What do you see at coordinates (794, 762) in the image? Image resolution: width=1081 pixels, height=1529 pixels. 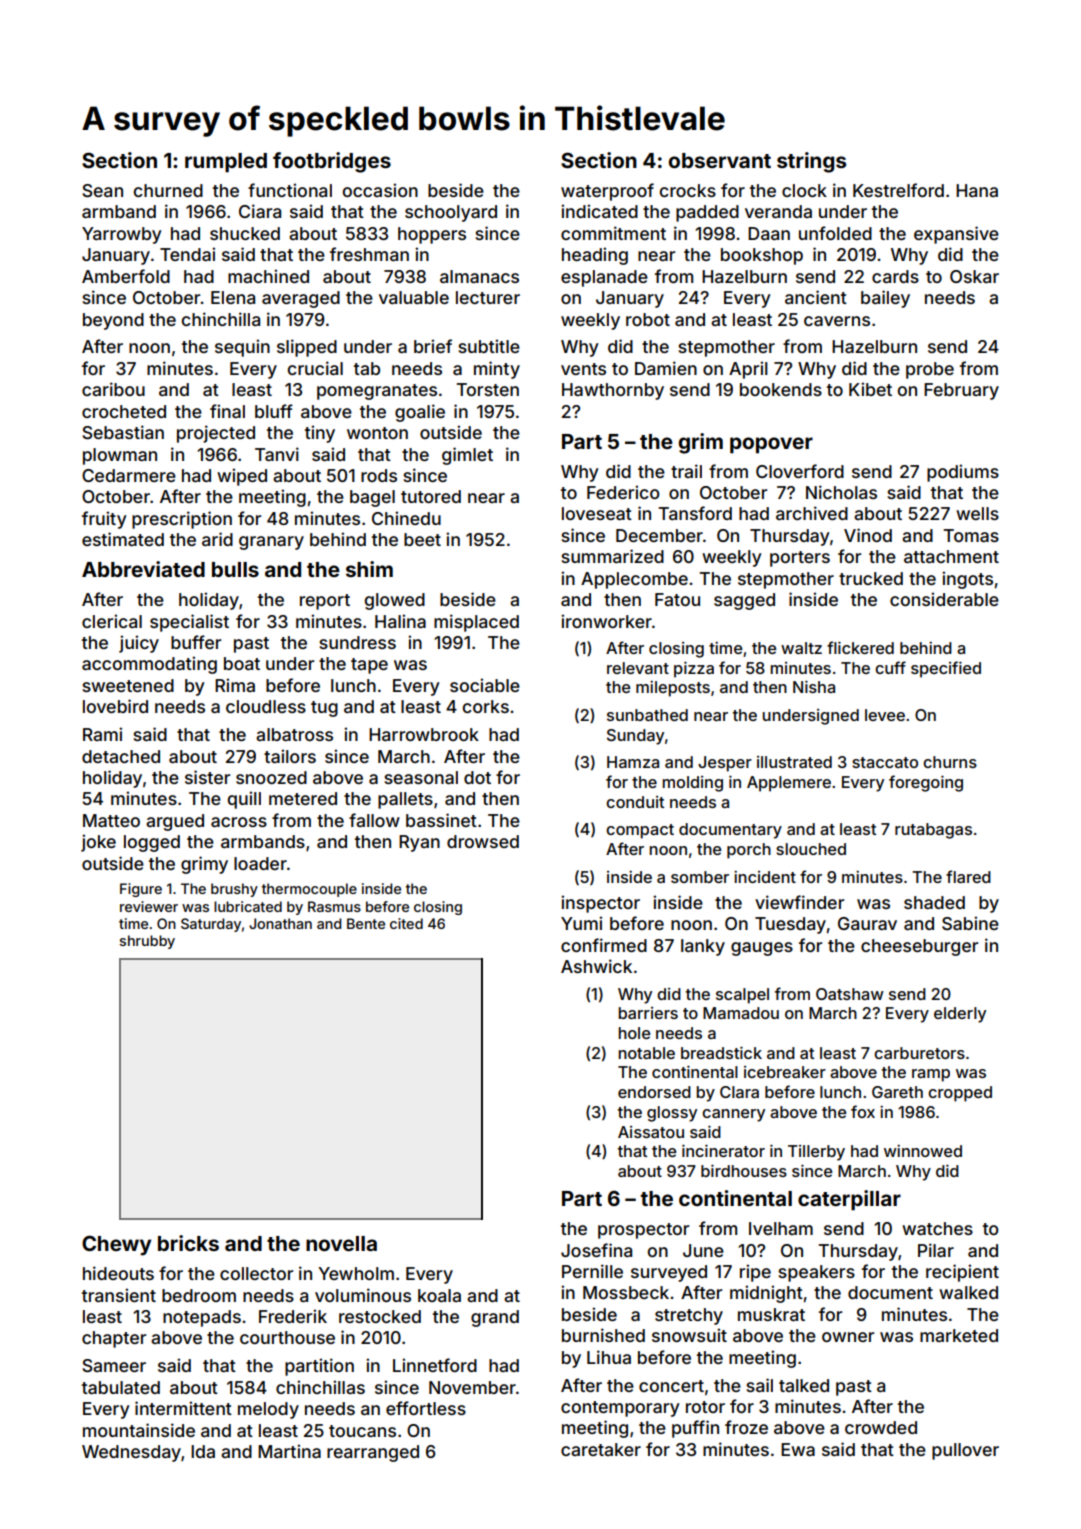 I see `illustrated` at bounding box center [794, 762].
